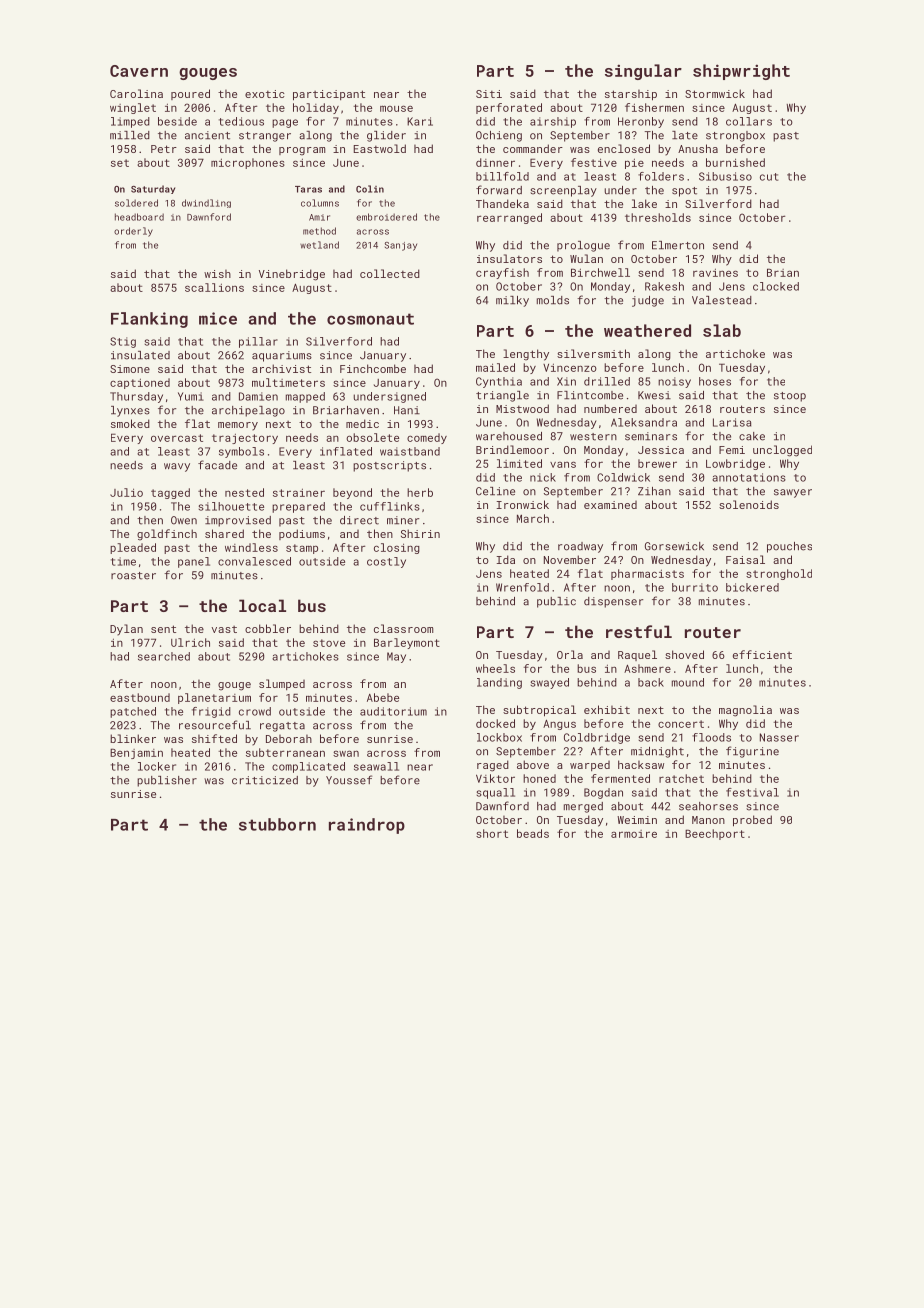  I want to click on Benjamin, so click(136, 753).
